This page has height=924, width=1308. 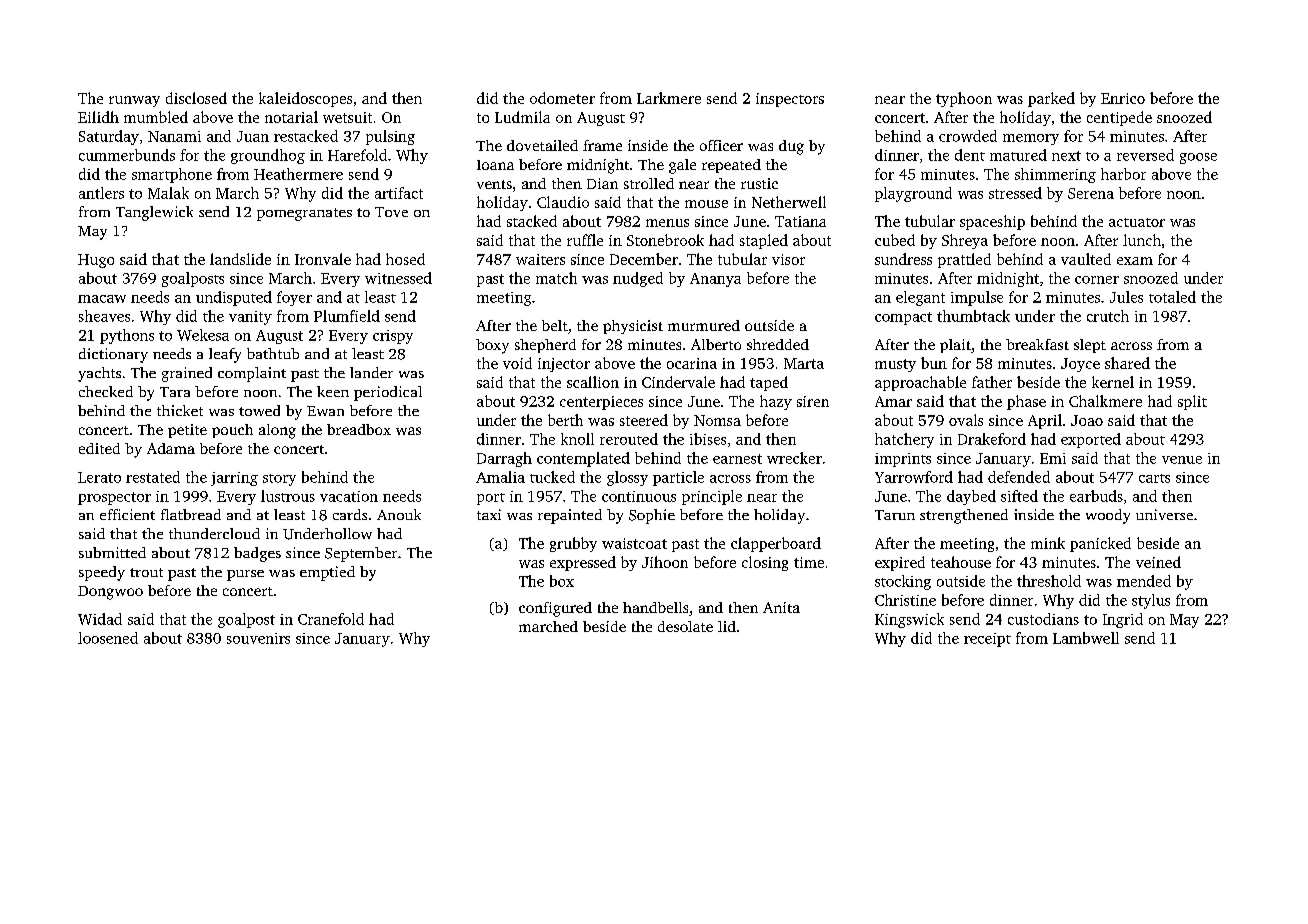 I want to click on Tatiana, so click(x=800, y=221).
